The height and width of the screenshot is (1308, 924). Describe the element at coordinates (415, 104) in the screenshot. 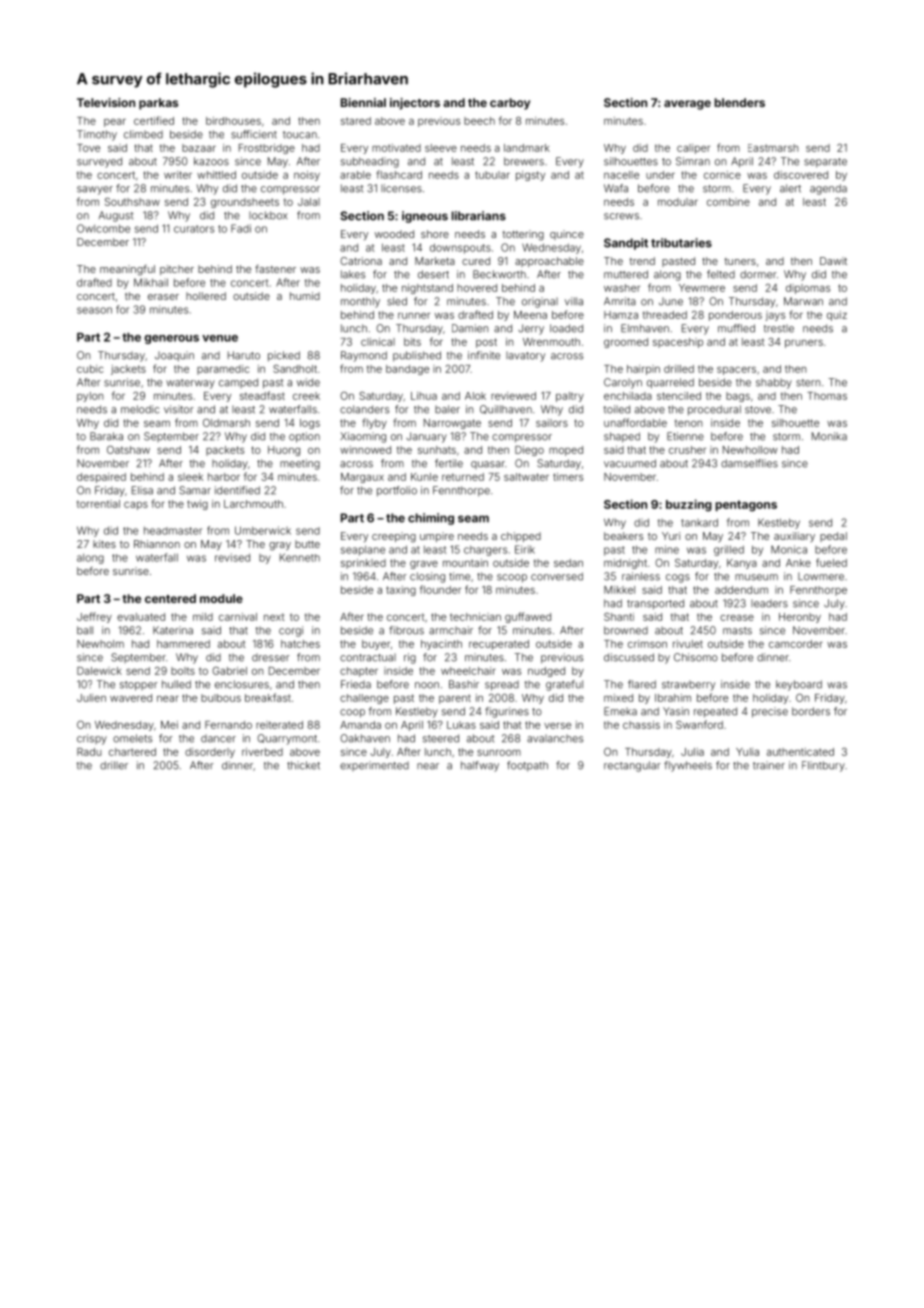

I see `injectors` at that location.
